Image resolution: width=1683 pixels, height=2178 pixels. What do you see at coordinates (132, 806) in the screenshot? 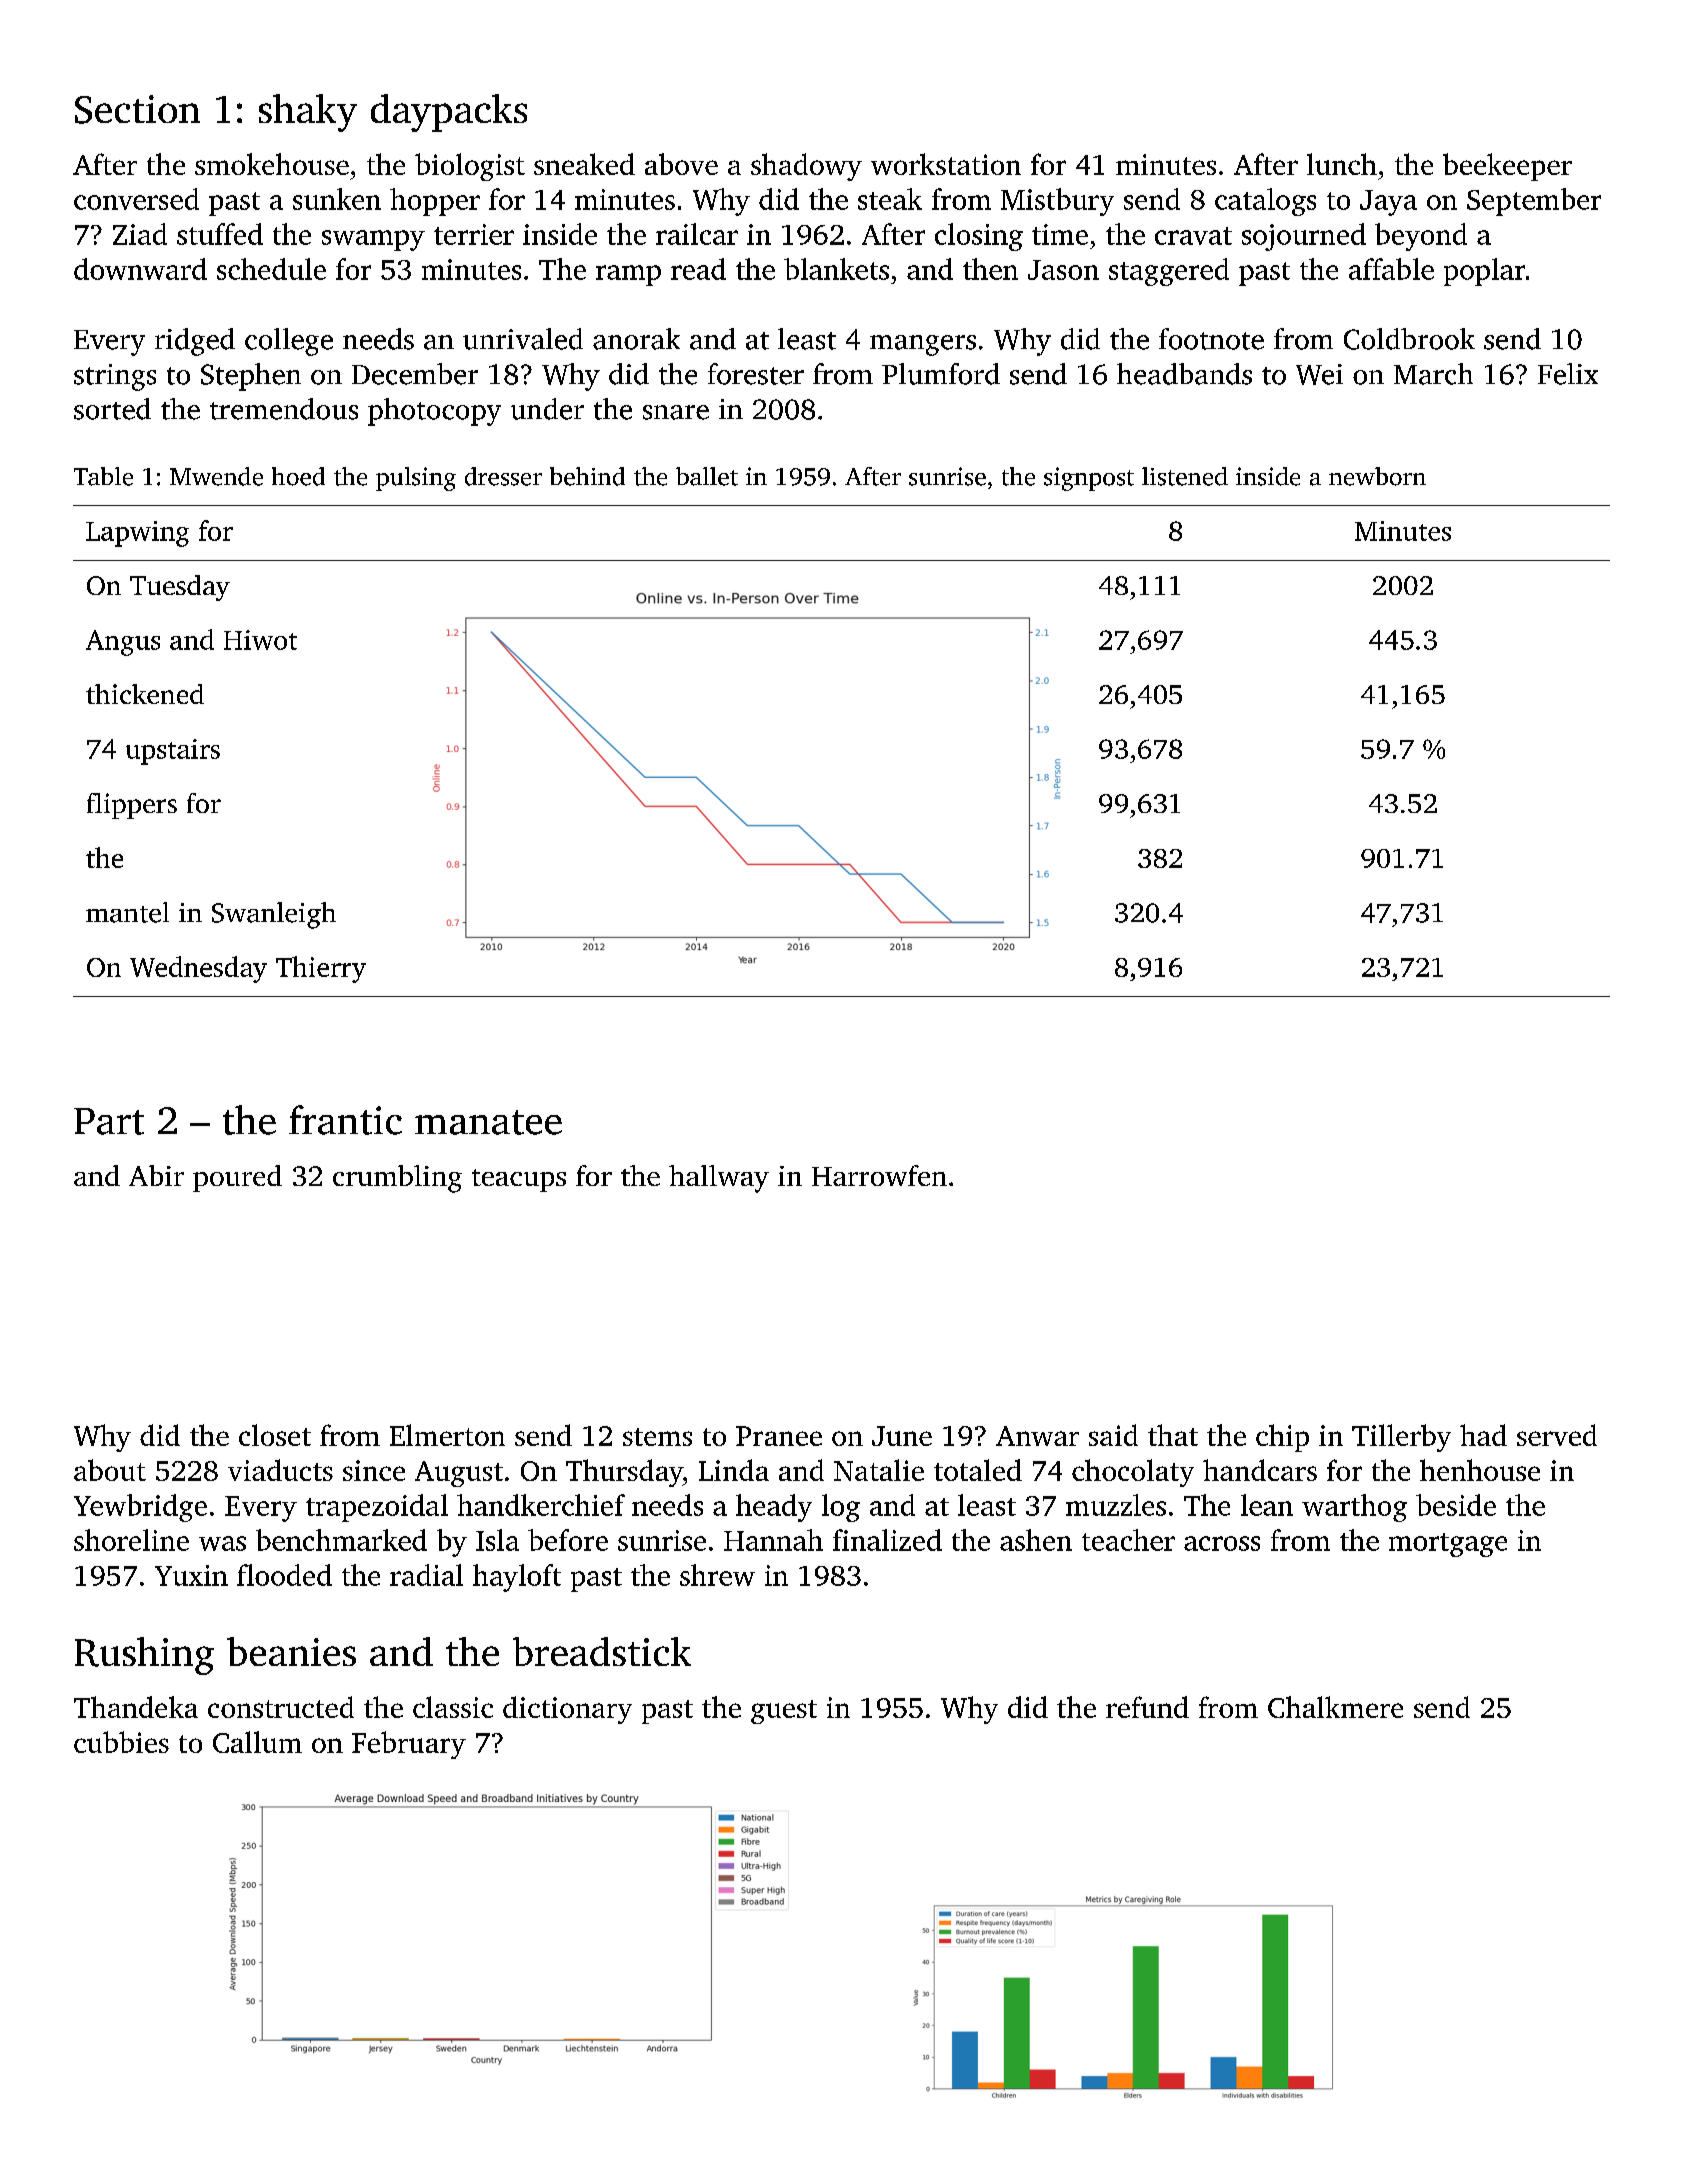
I see `flippers` at bounding box center [132, 806].
